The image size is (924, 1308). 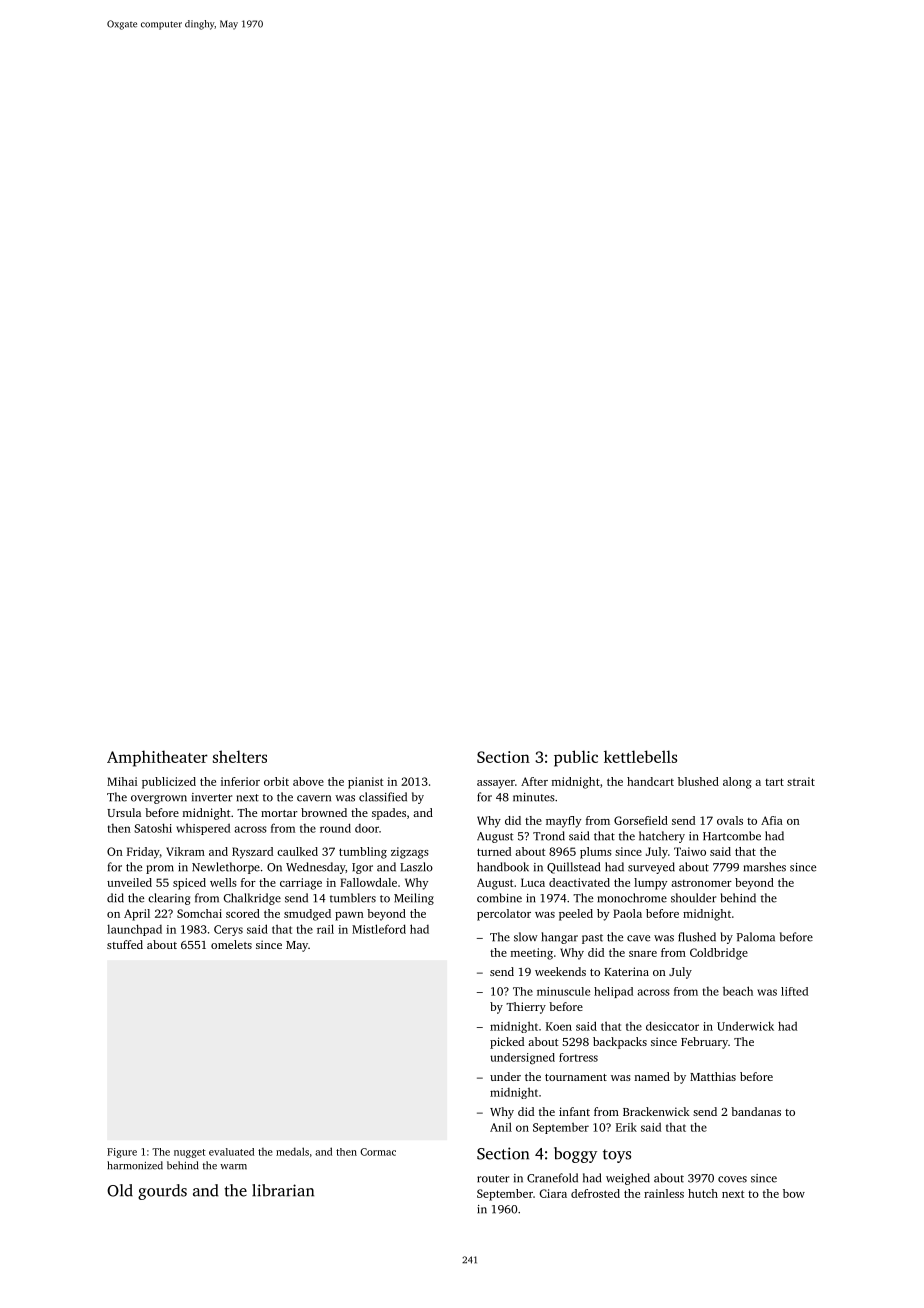 I want to click on After, so click(x=534, y=781).
